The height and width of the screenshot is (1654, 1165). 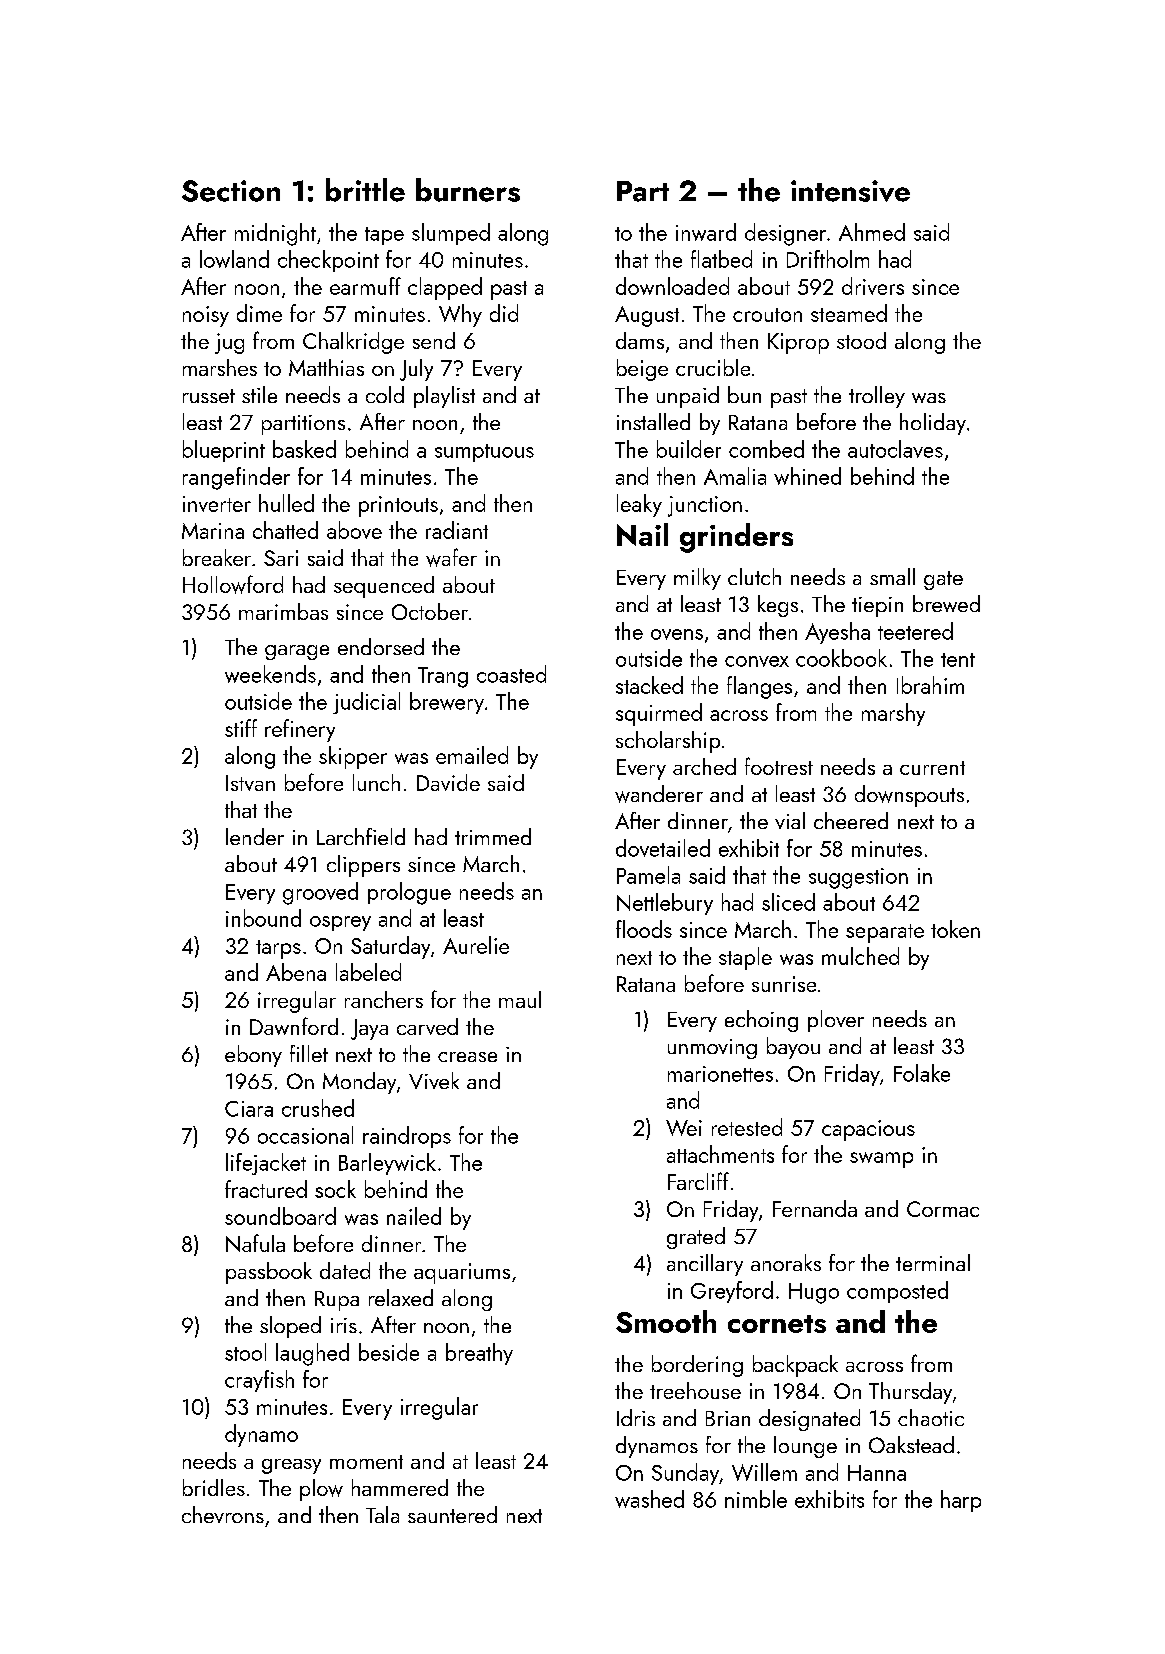 I want to click on unmoving, so click(x=712, y=1049).
